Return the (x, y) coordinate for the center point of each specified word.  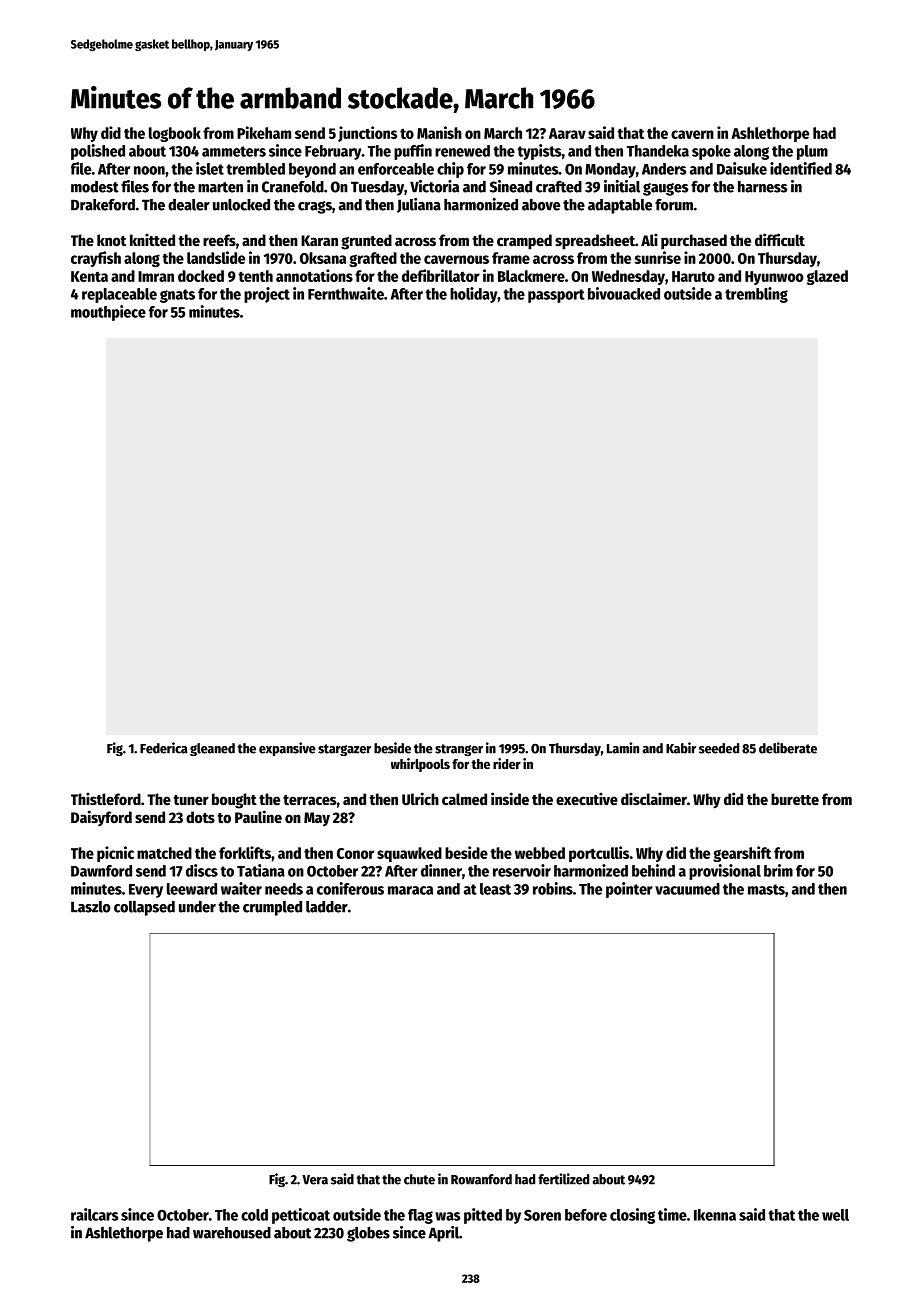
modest (95, 187)
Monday (610, 170)
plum (812, 152)
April (443, 1234)
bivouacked (624, 293)
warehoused (232, 1233)
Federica (163, 748)
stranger (459, 750)
